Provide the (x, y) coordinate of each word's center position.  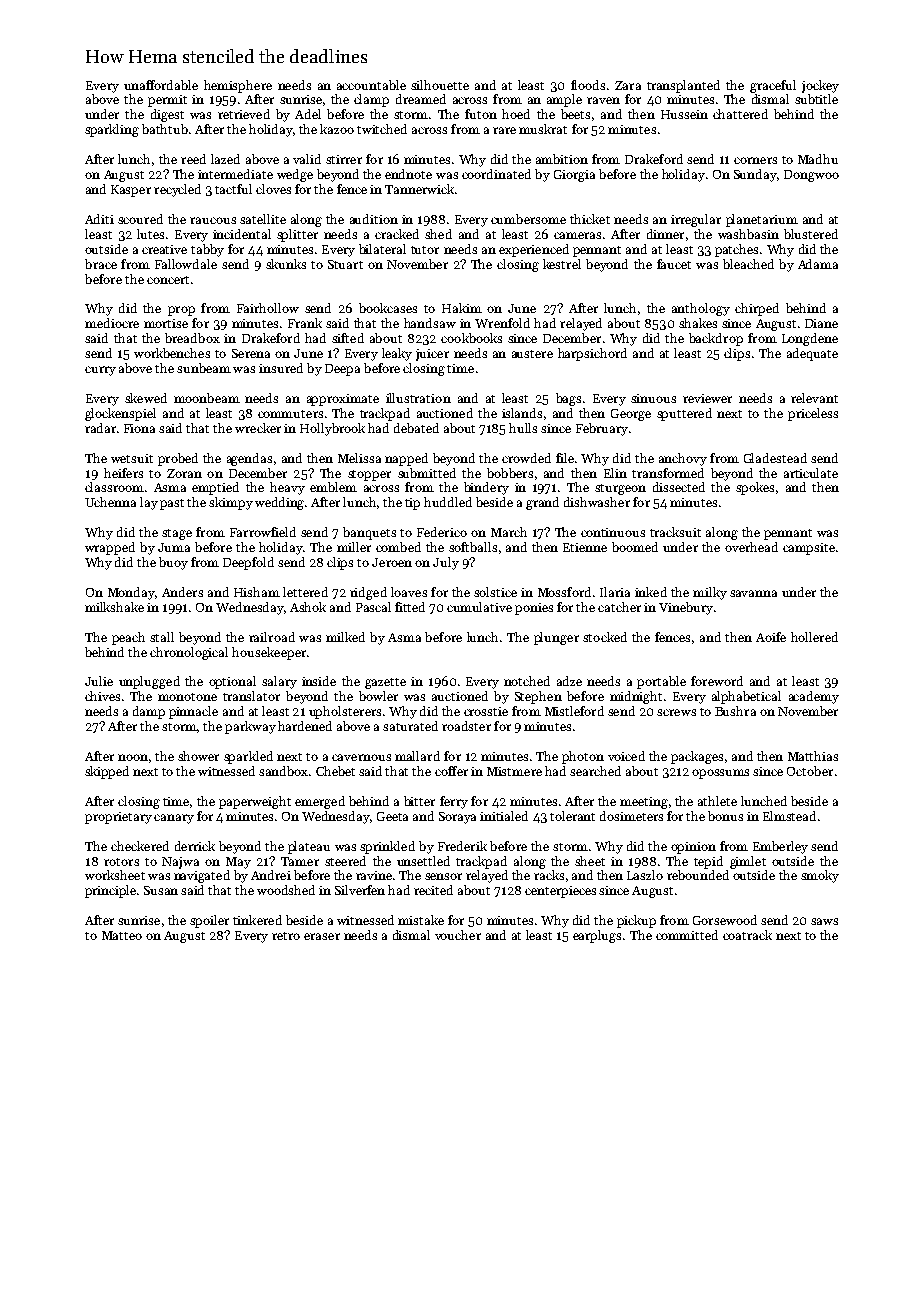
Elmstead (789, 816)
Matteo (122, 935)
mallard (417, 756)
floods (588, 85)
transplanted (683, 86)
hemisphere (238, 86)
